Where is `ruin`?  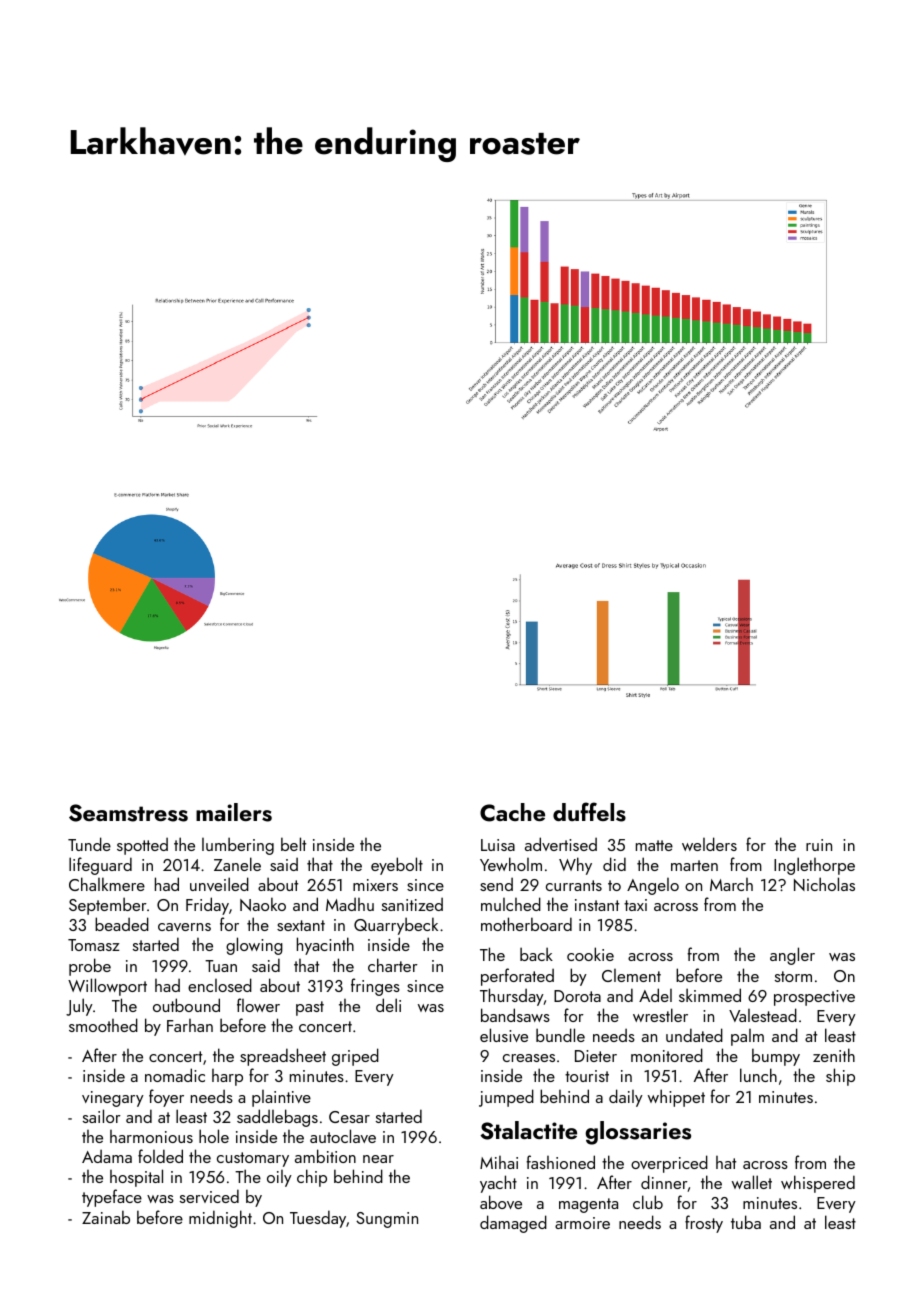 ruin is located at coordinates (819, 845).
